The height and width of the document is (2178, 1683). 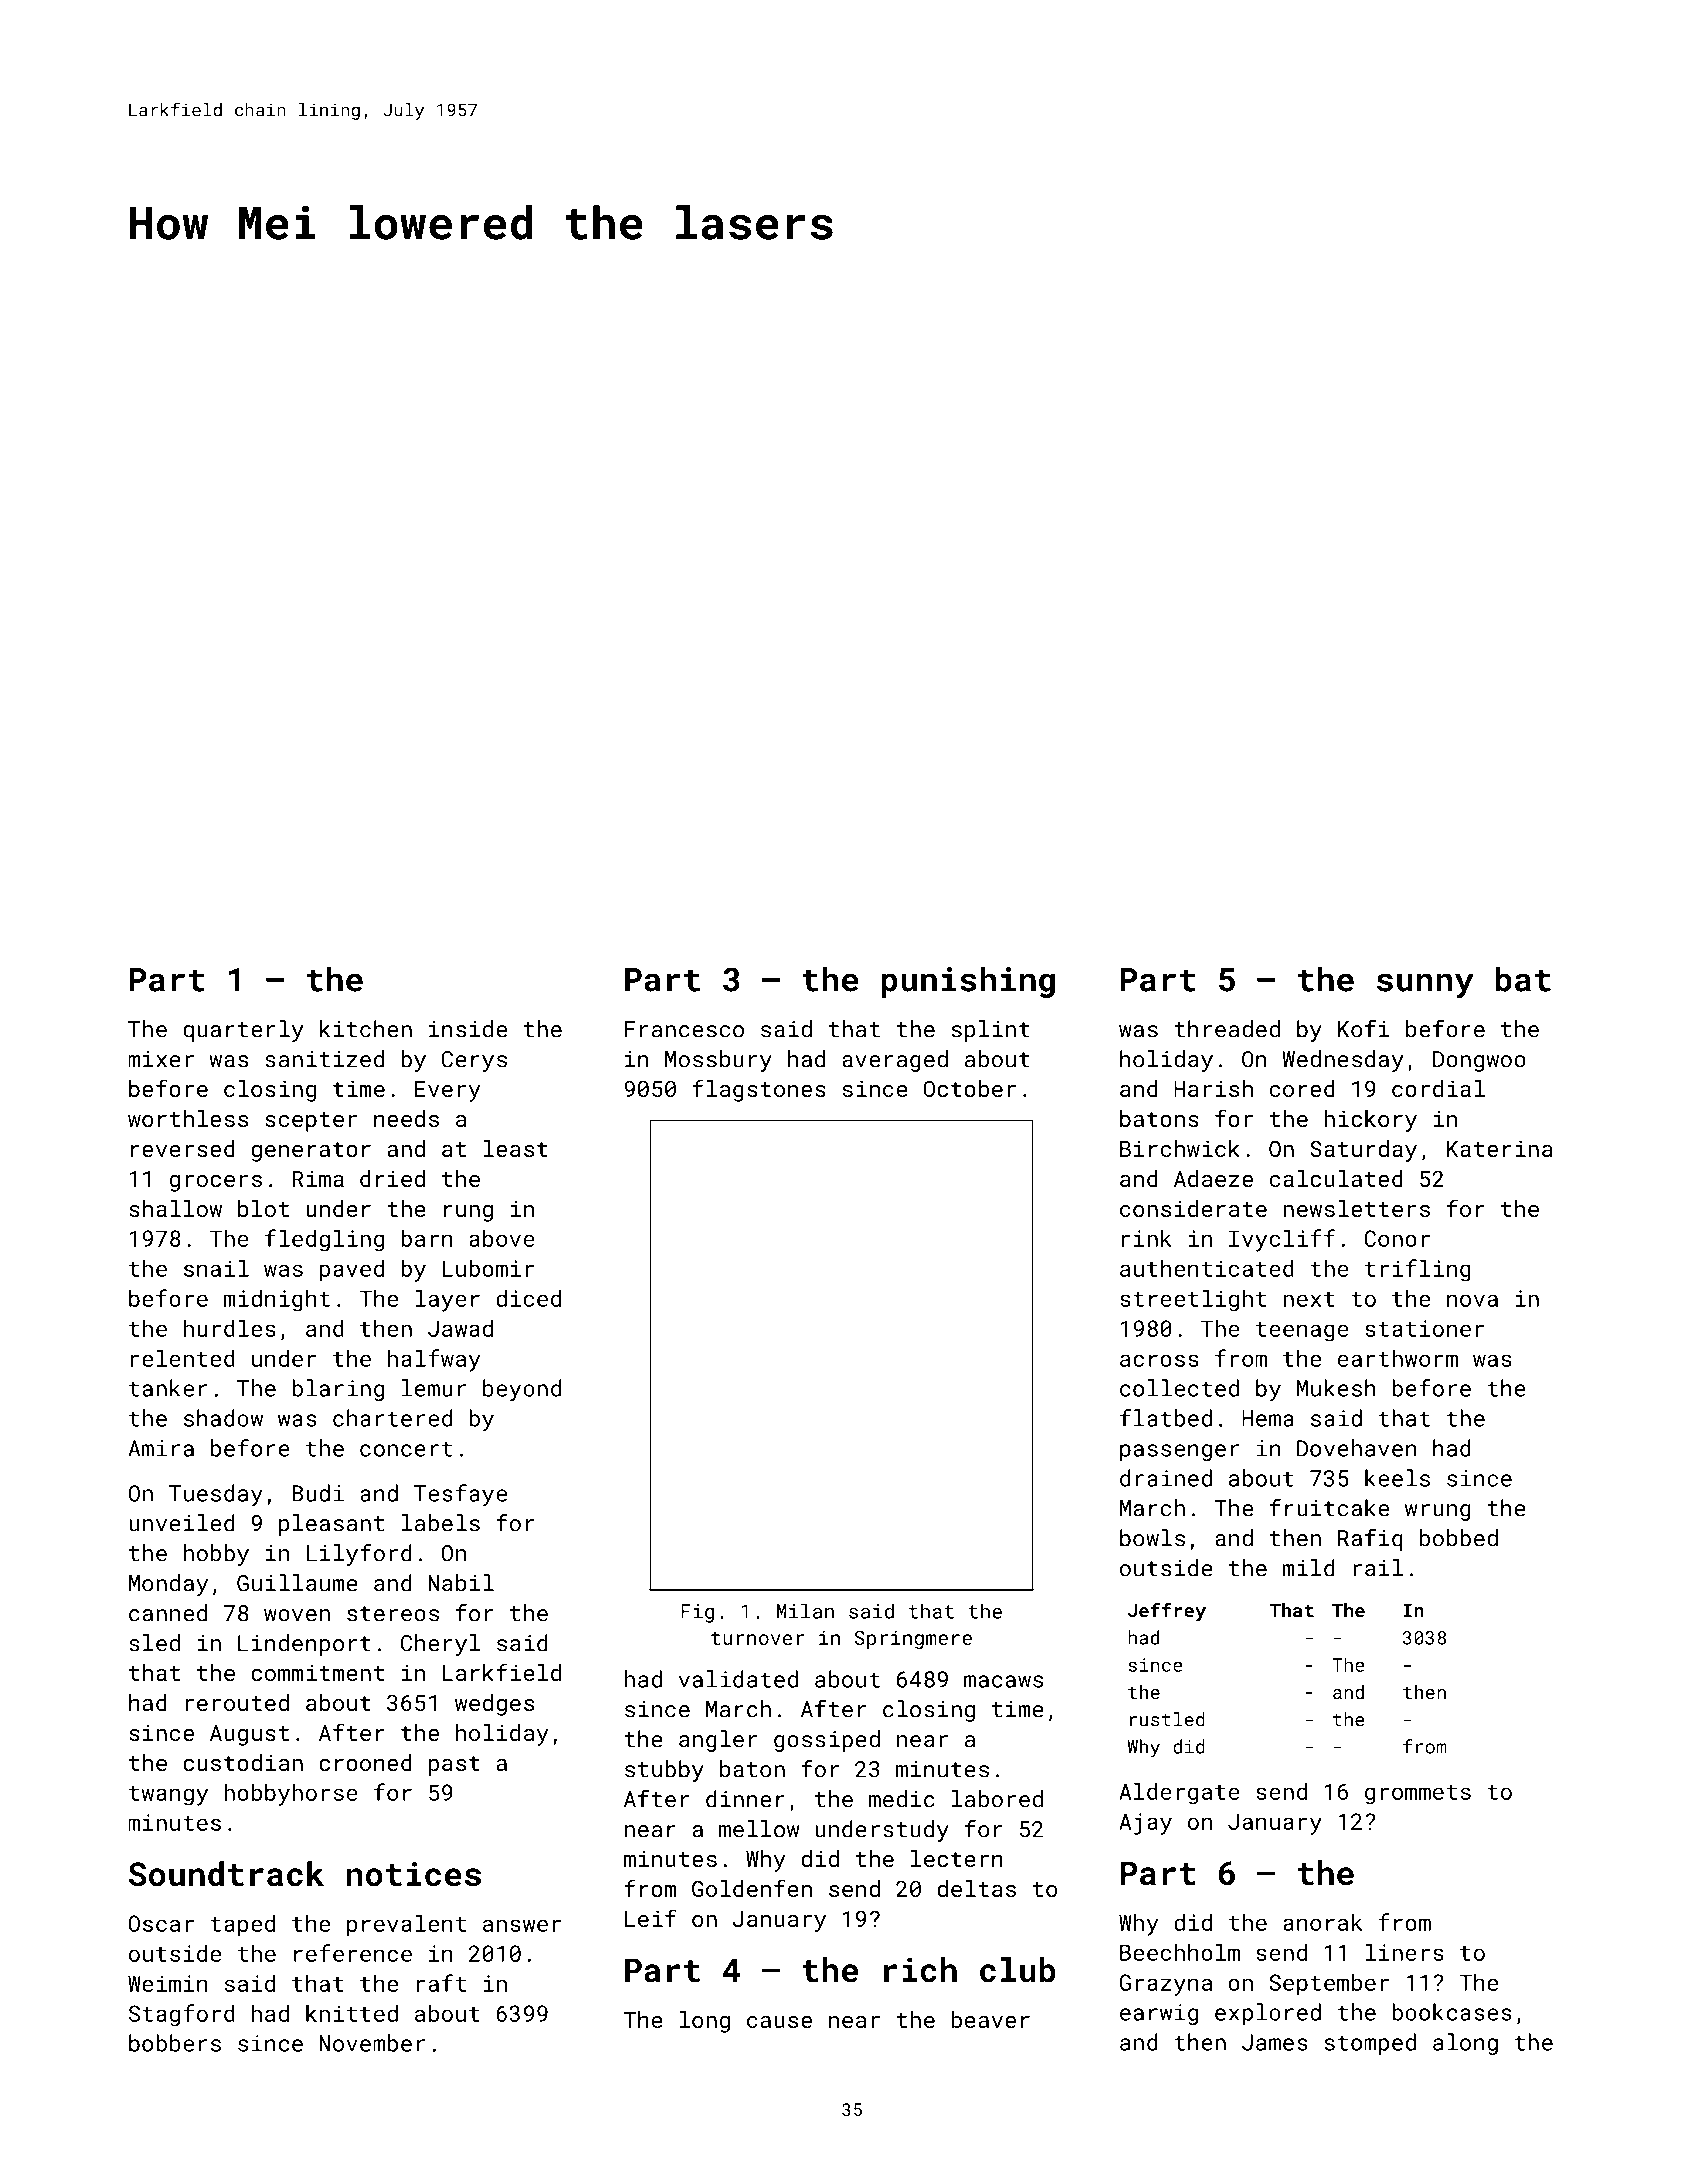 What do you see at coordinates (1418, 1795) in the document?
I see `grommets` at bounding box center [1418, 1795].
